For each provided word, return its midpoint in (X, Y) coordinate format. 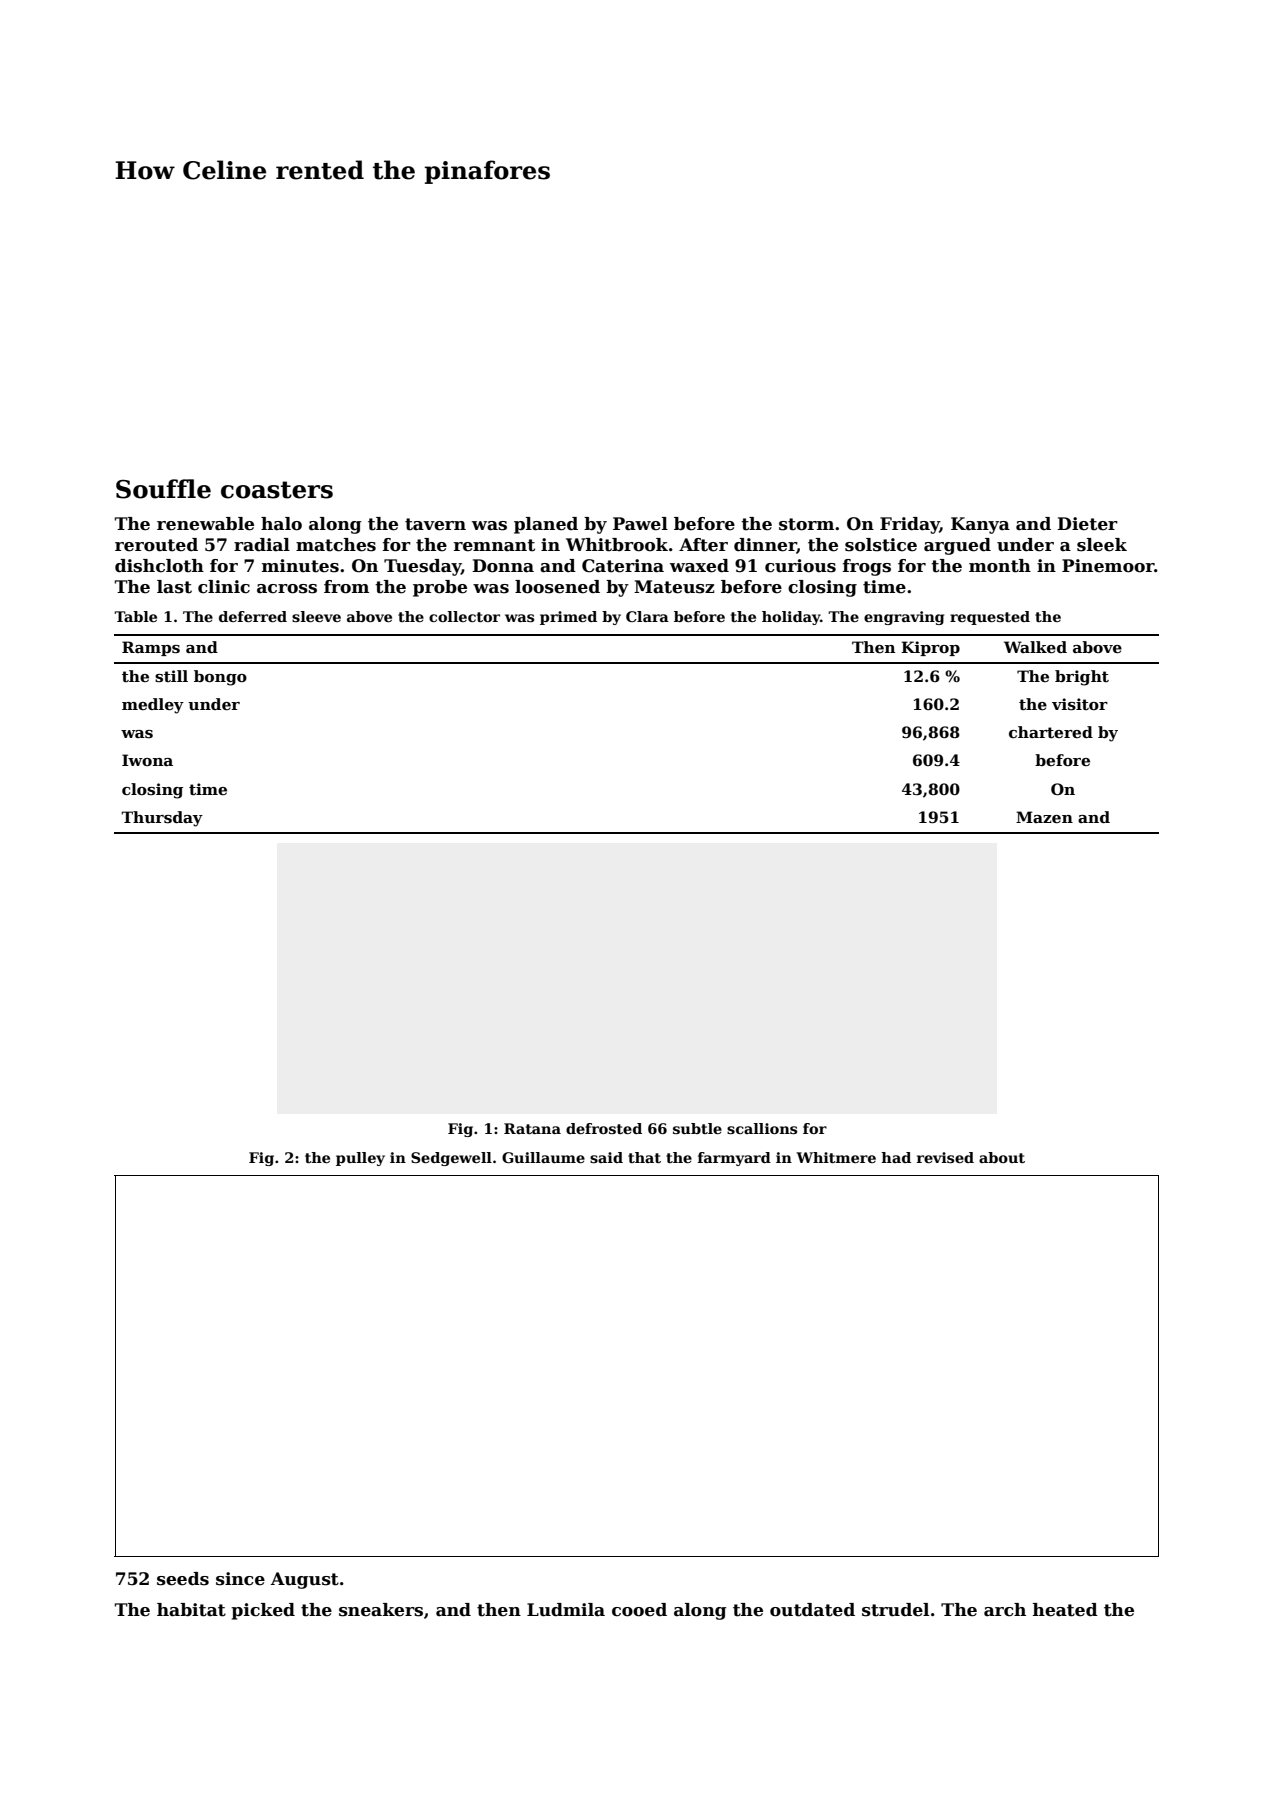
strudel (895, 1610)
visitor (1080, 704)
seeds (183, 1579)
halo (281, 524)
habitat (191, 1610)
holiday (791, 618)
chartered (1051, 732)
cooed (639, 1610)
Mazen (1044, 817)
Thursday (162, 819)
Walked (1035, 647)
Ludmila (566, 1610)
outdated (812, 1610)
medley (153, 706)
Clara (647, 616)
